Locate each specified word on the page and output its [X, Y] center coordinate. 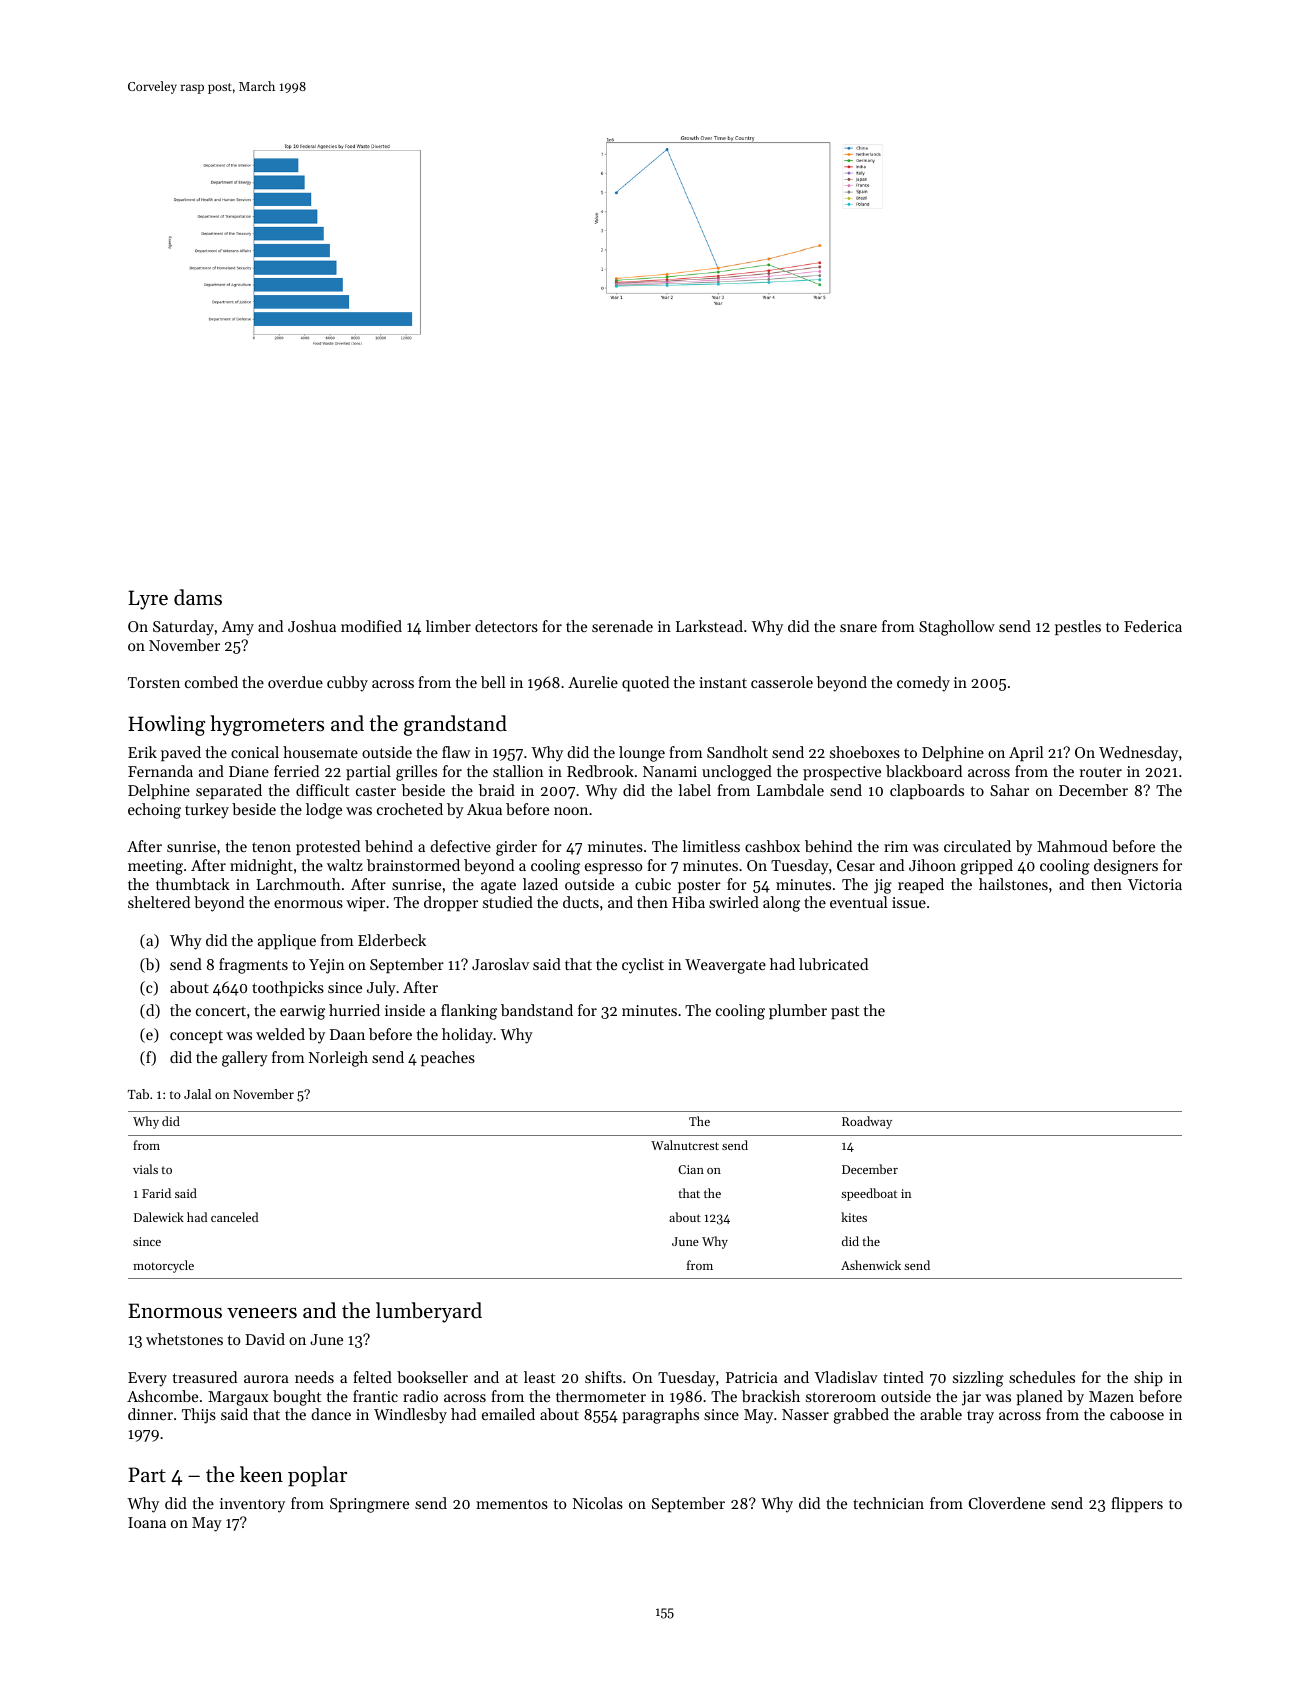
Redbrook [600, 771]
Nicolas [598, 1503]
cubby [347, 684]
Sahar [1009, 790]
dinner [150, 1414]
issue [909, 902]
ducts [581, 902]
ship [1148, 1378]
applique [287, 942]
